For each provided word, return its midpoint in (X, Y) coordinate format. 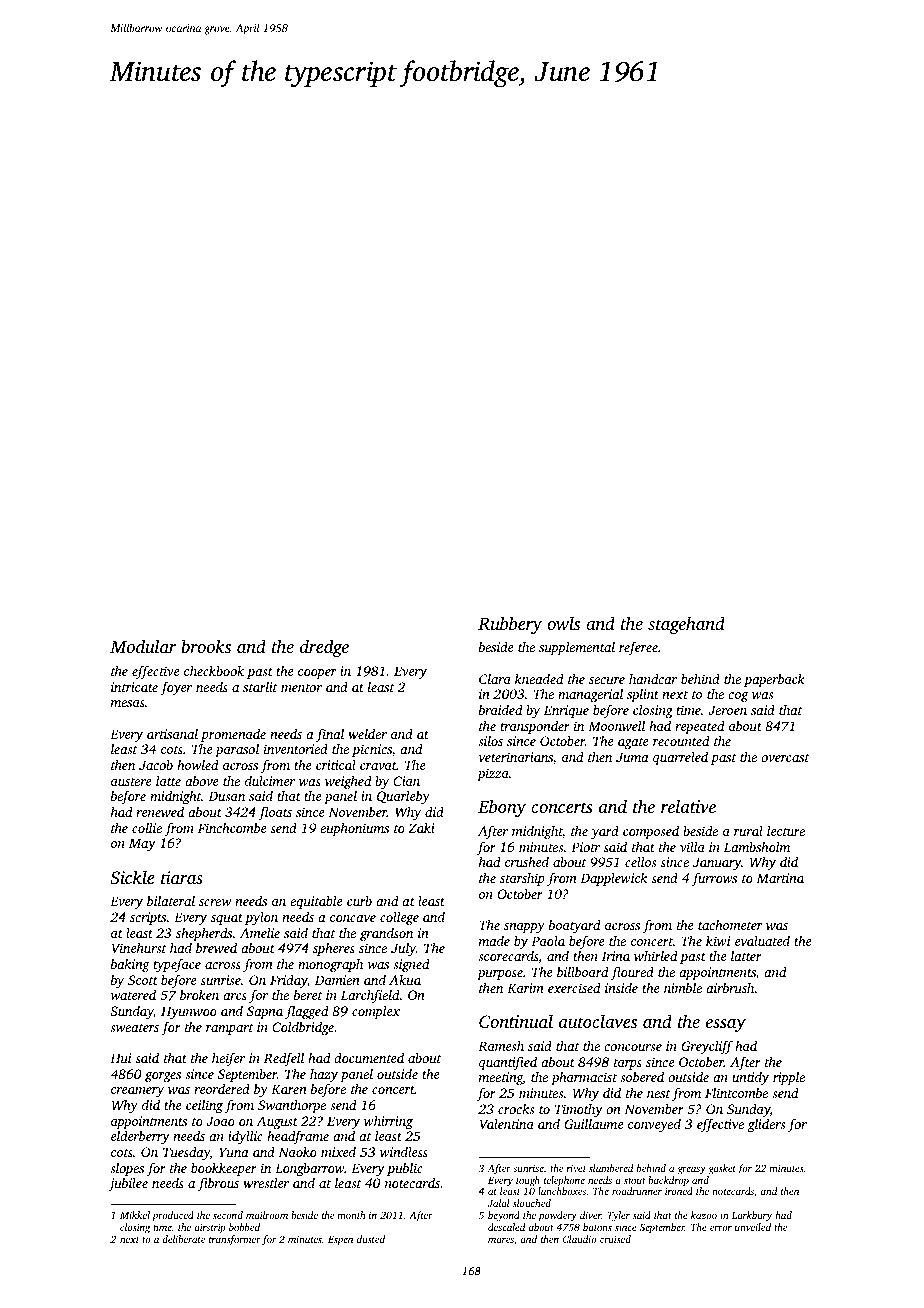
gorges (163, 1077)
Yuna (234, 1152)
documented (369, 1057)
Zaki (421, 828)
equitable (316, 902)
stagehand (686, 625)
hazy (324, 1075)
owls (563, 623)
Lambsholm (757, 846)
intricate (134, 687)
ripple (789, 1078)
